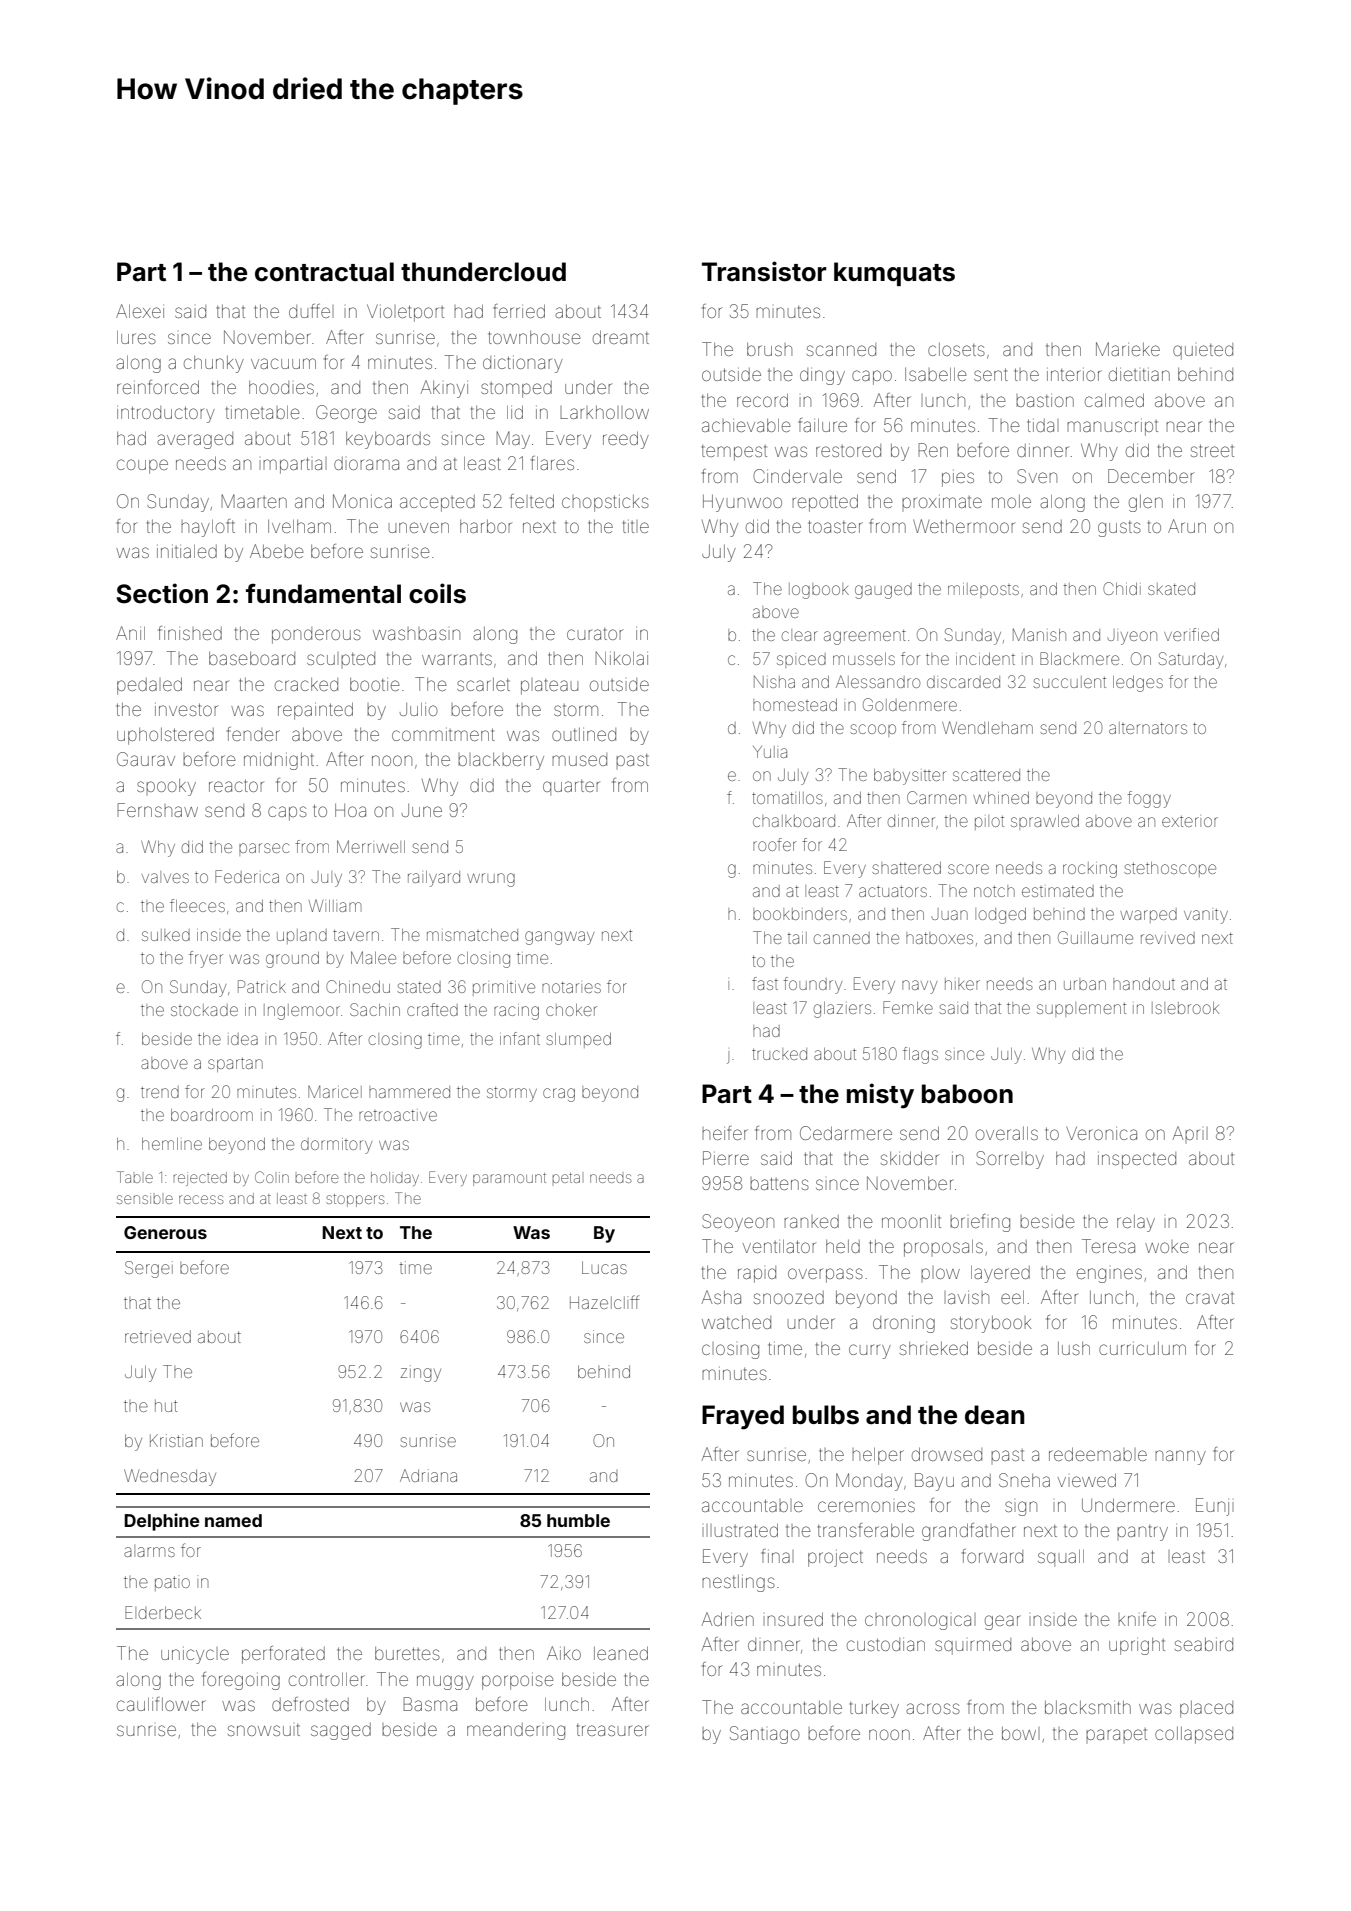  What do you see at coordinates (283, 1655) in the image?
I see `perforated` at bounding box center [283, 1655].
